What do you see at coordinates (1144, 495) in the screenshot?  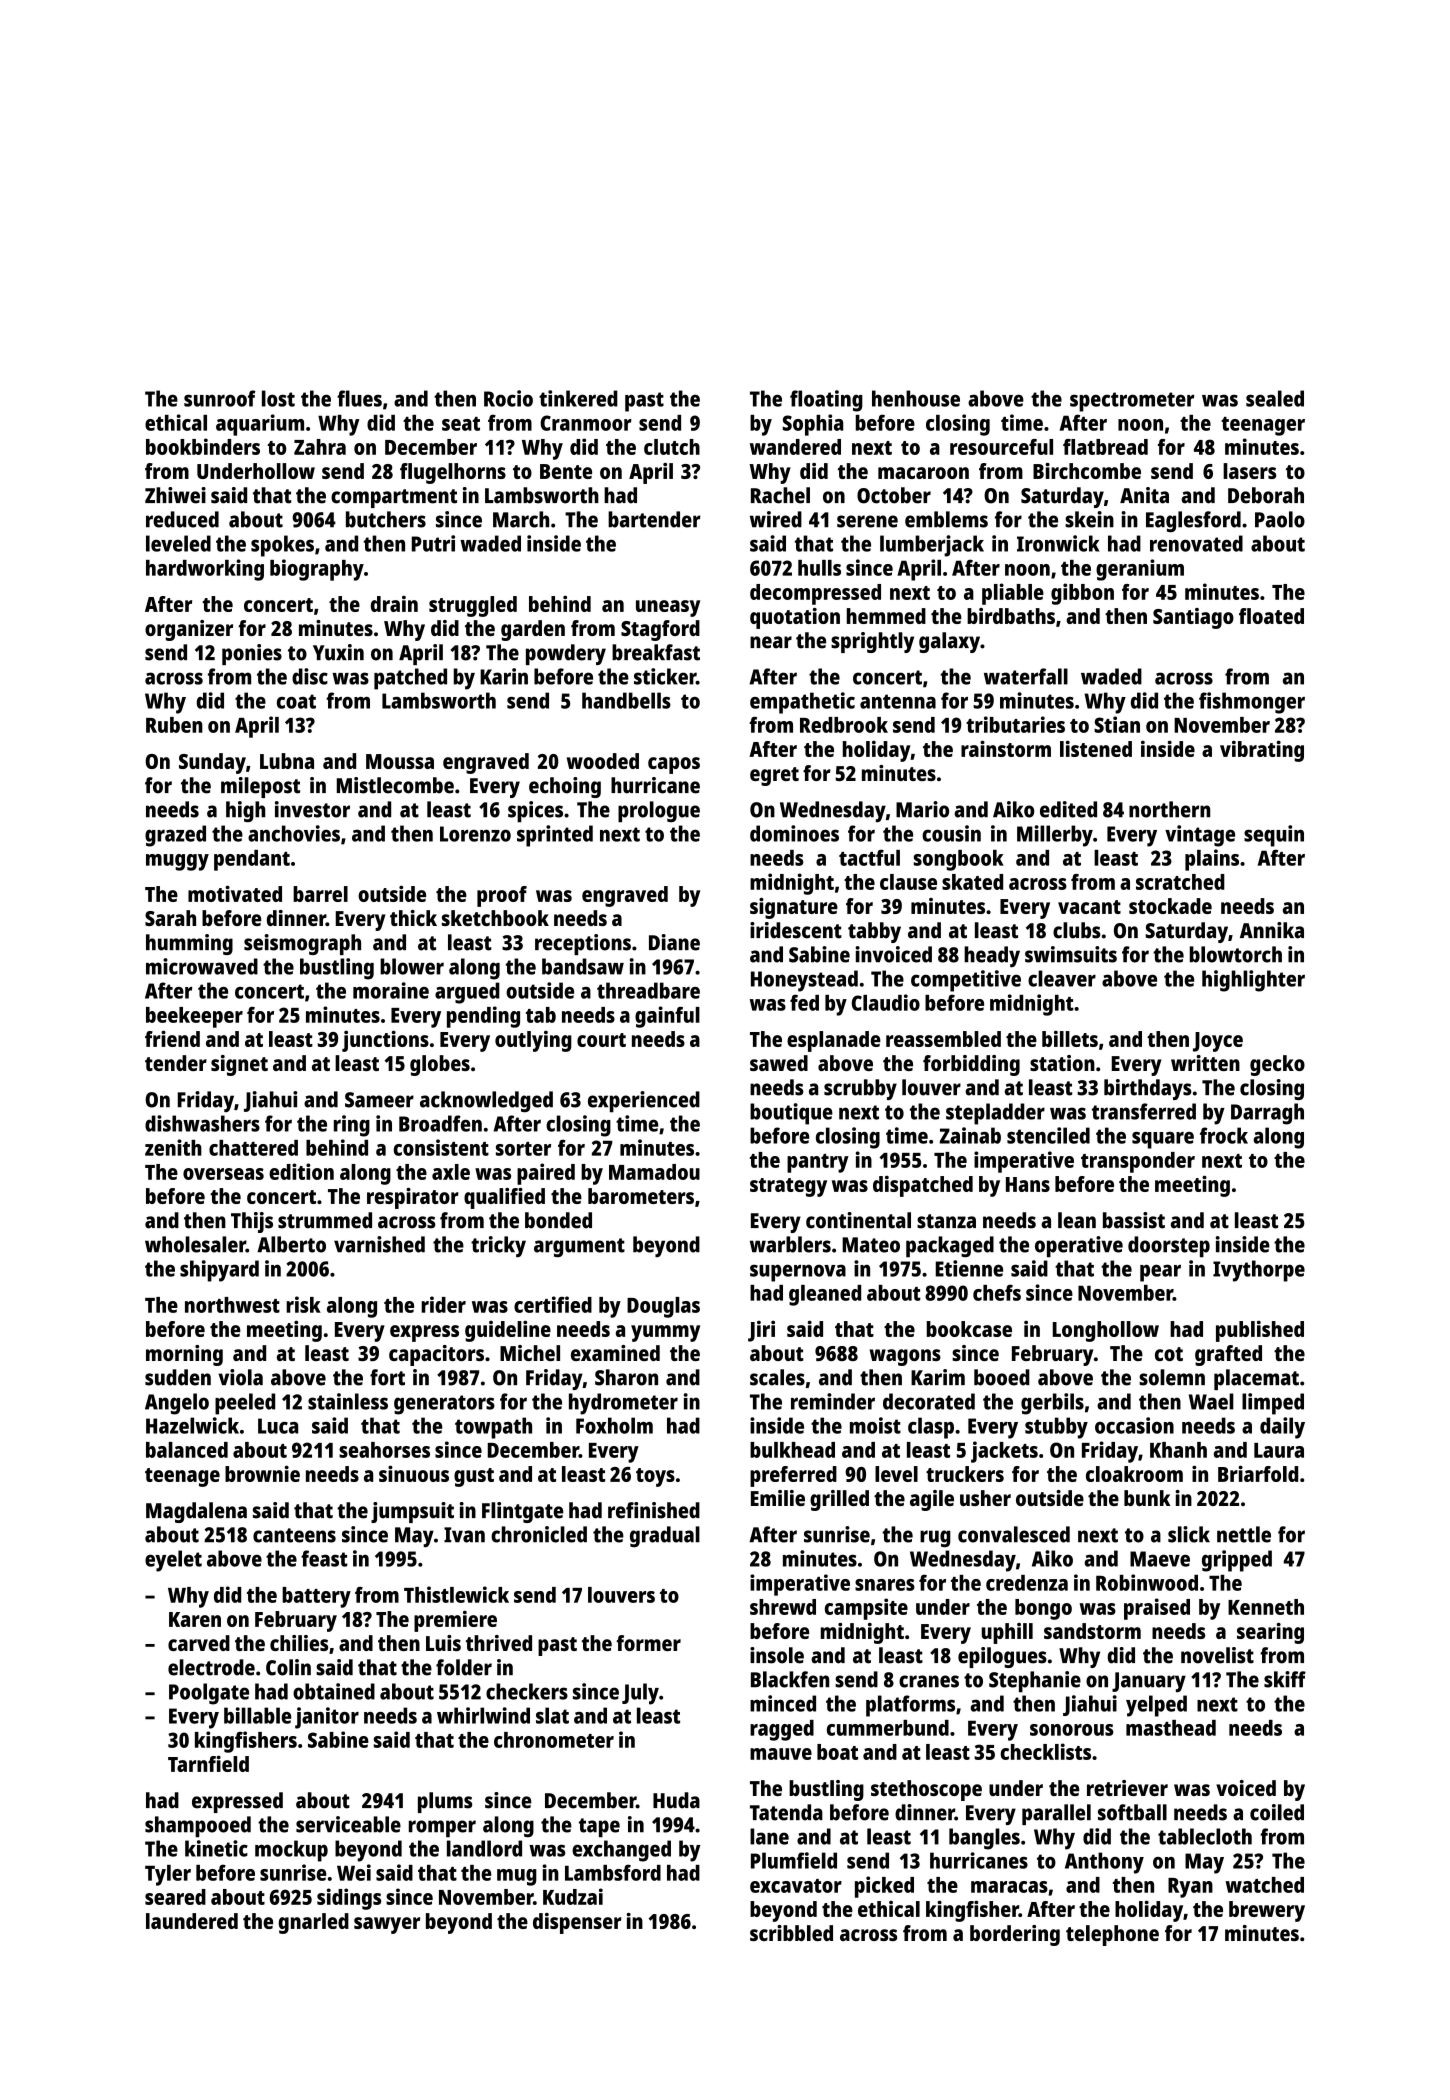 I see `Anita` at bounding box center [1144, 495].
